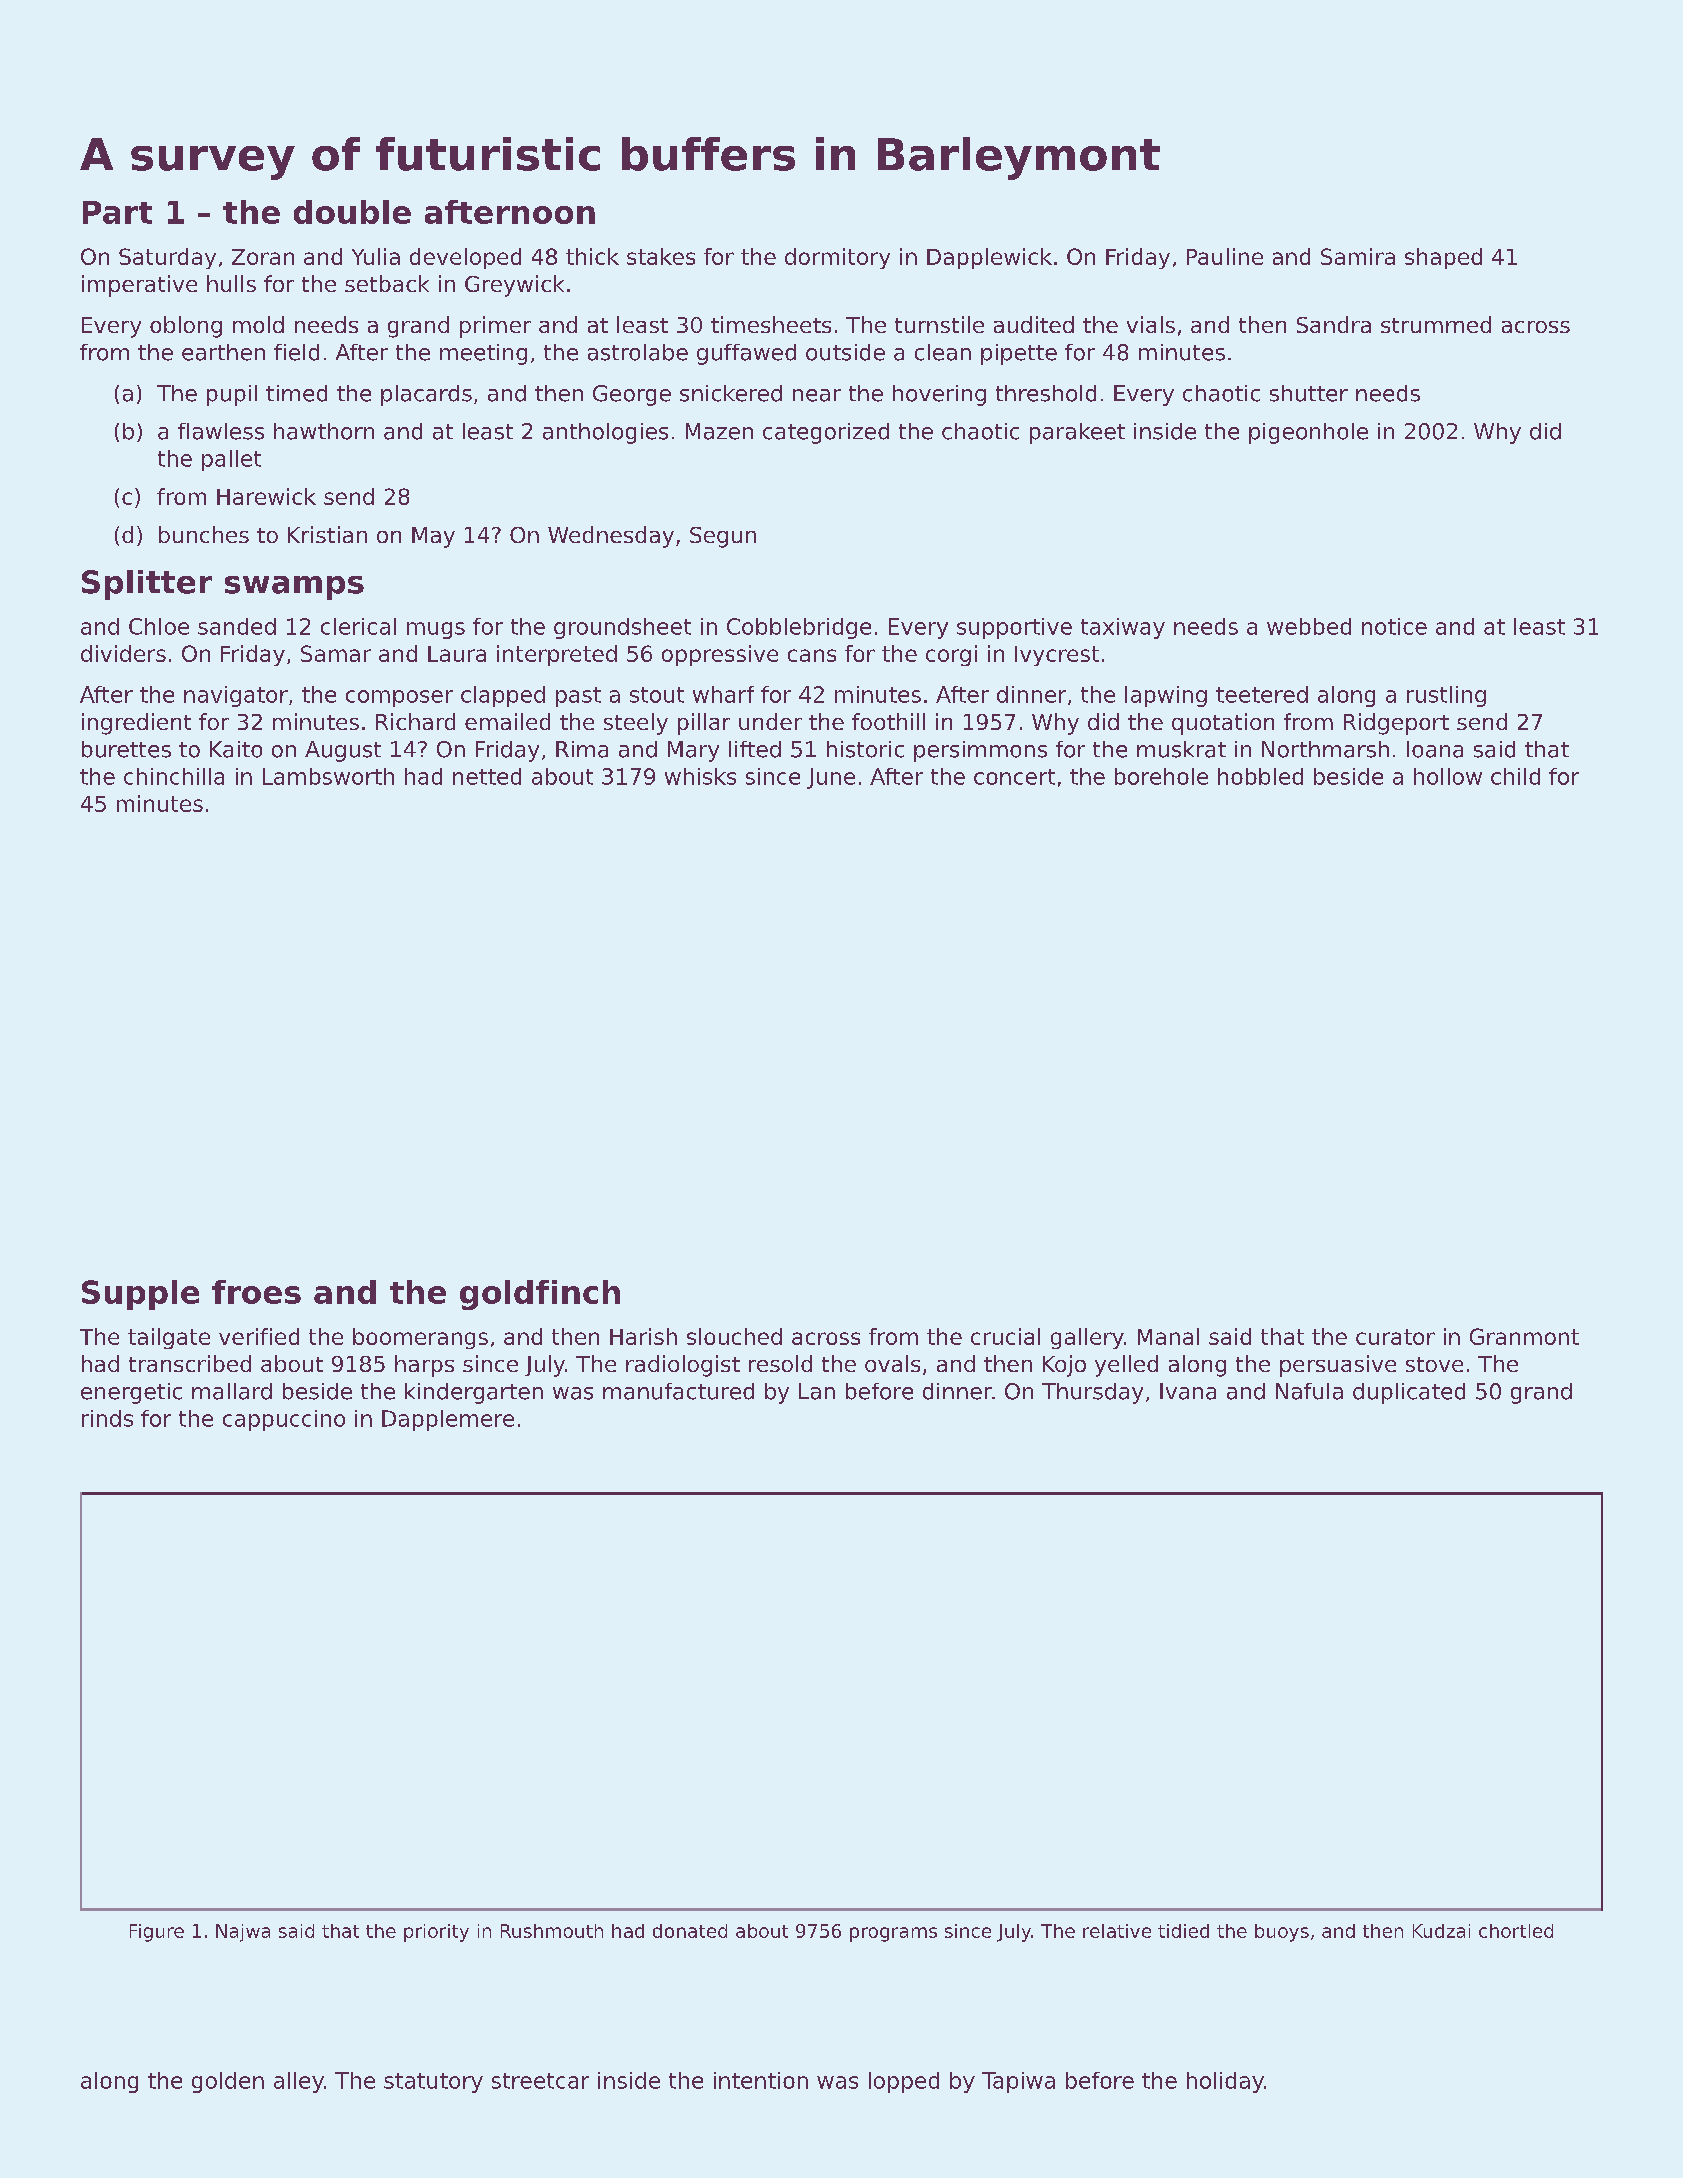 This screenshot has width=1683, height=2178. What do you see at coordinates (328, 776) in the screenshot?
I see `Lambsworth` at bounding box center [328, 776].
